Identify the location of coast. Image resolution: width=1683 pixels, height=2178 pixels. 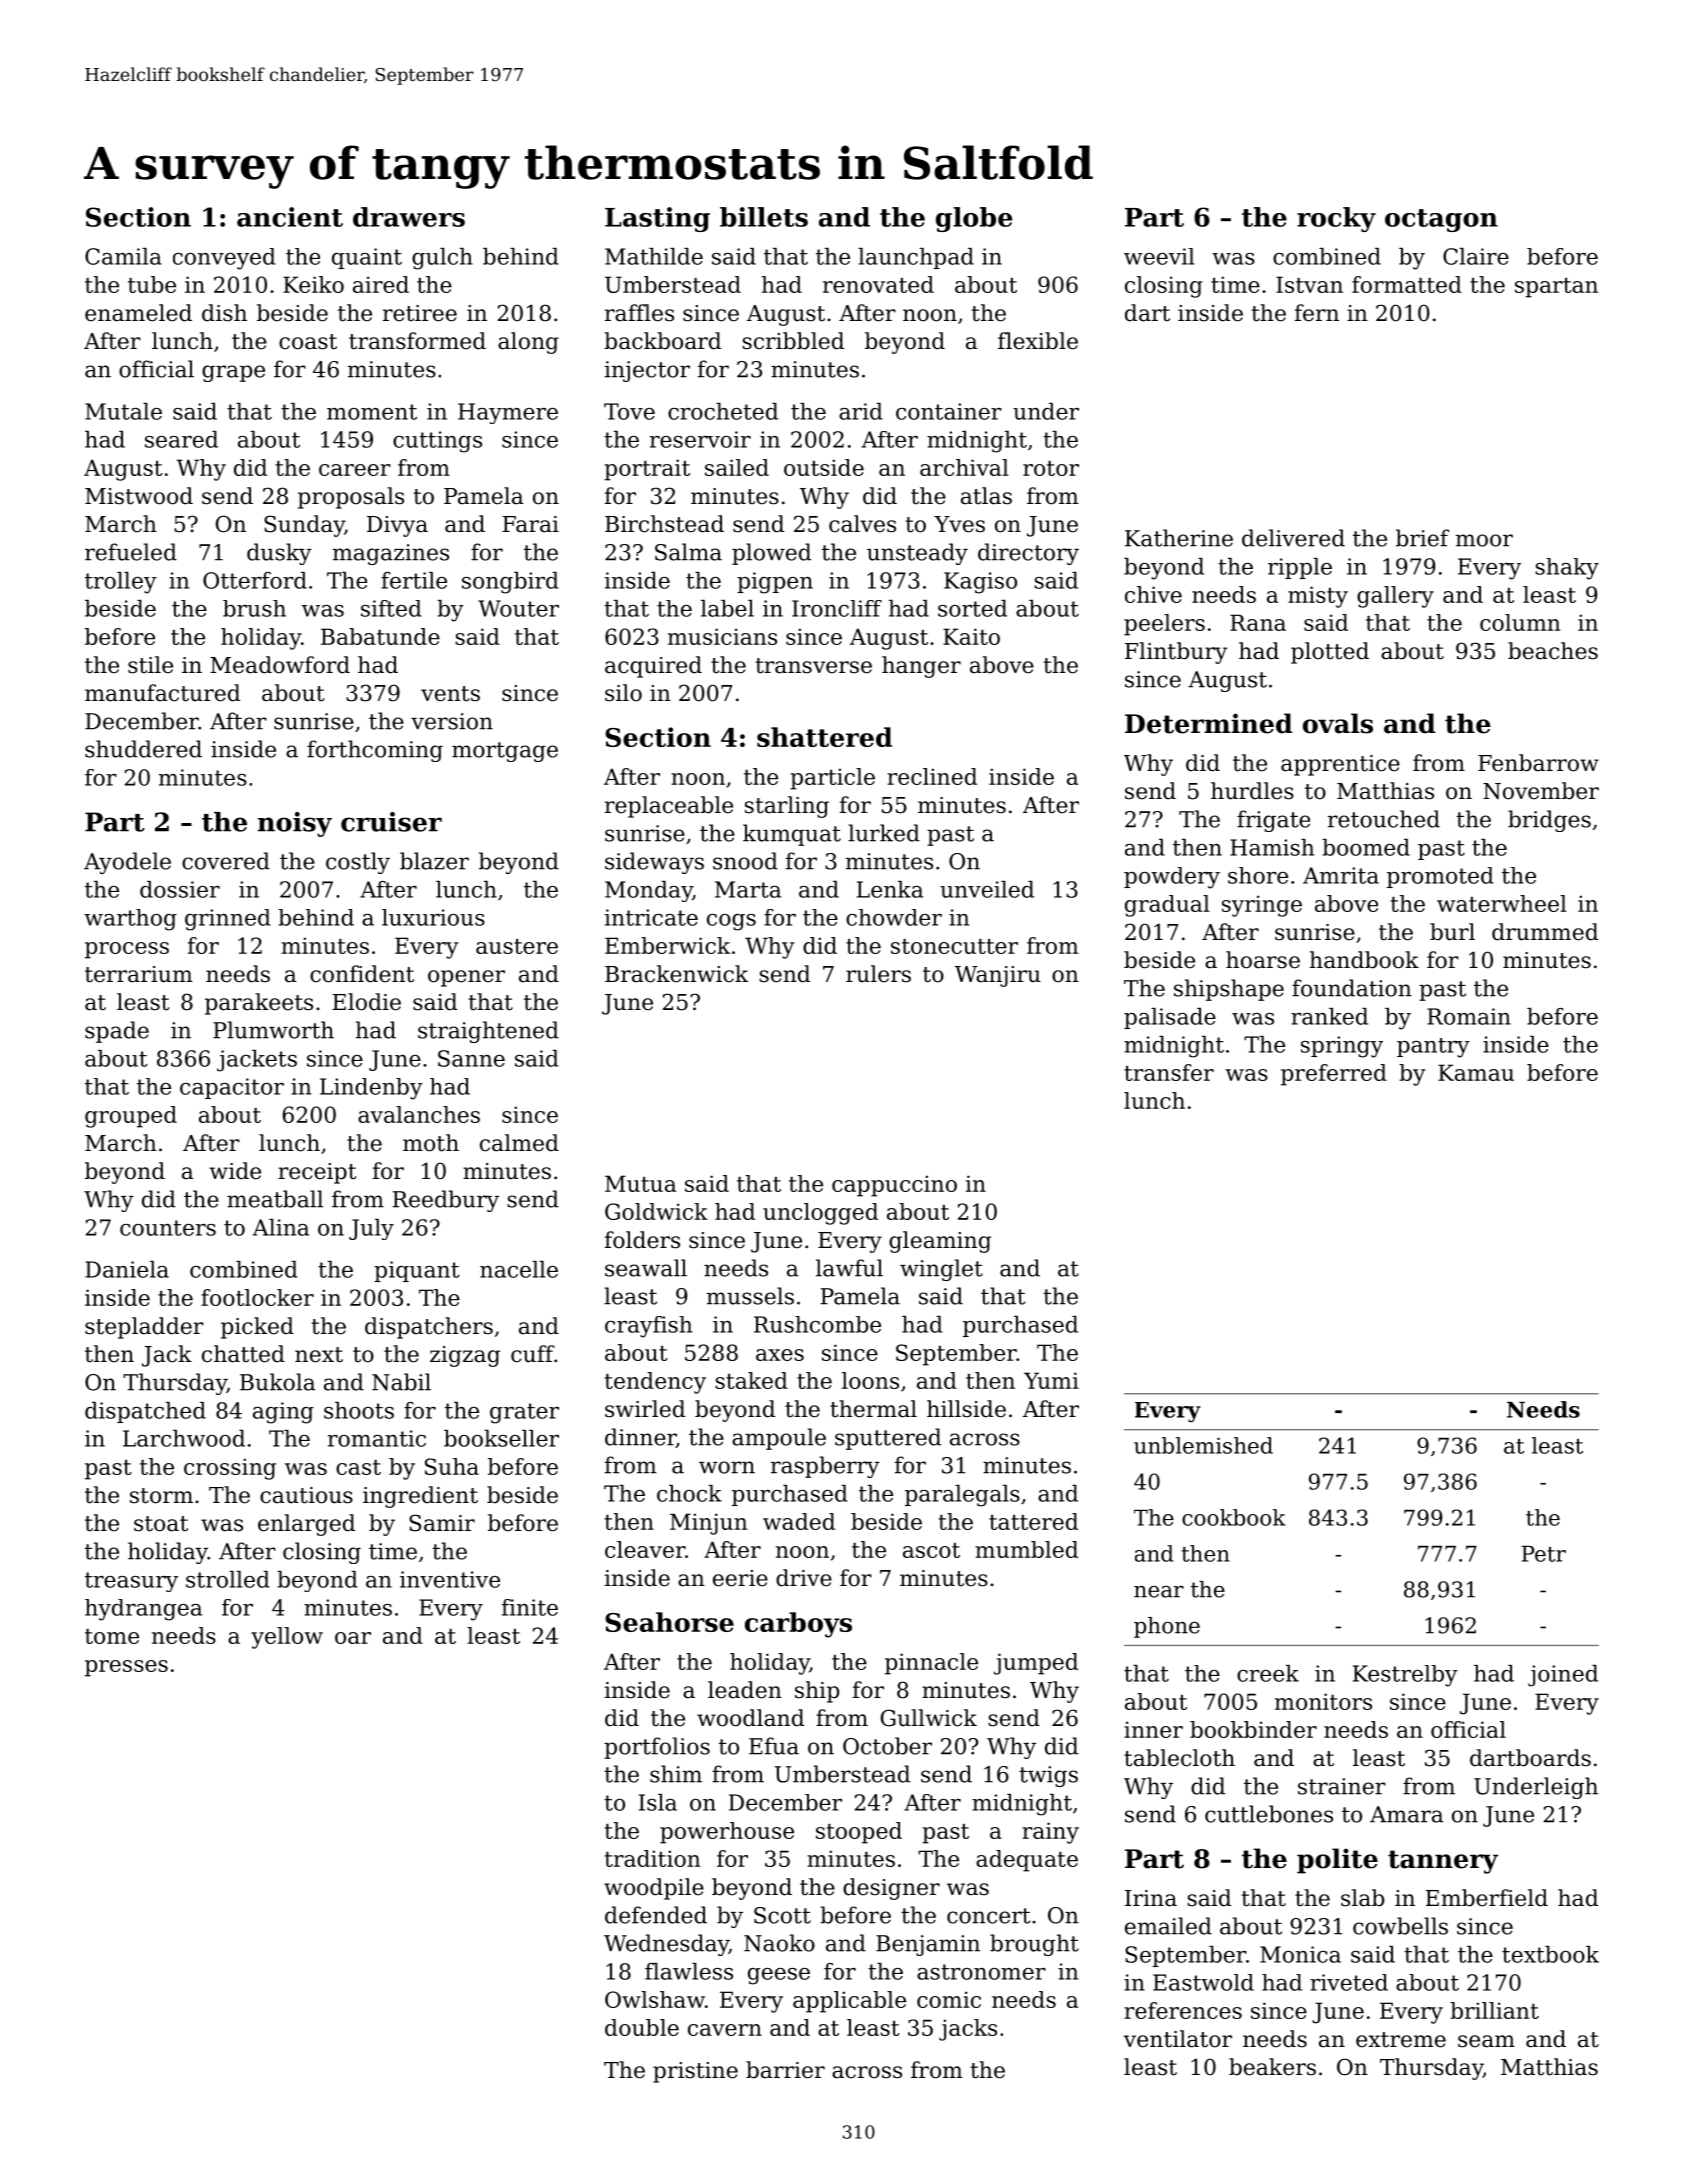
(308, 342).
